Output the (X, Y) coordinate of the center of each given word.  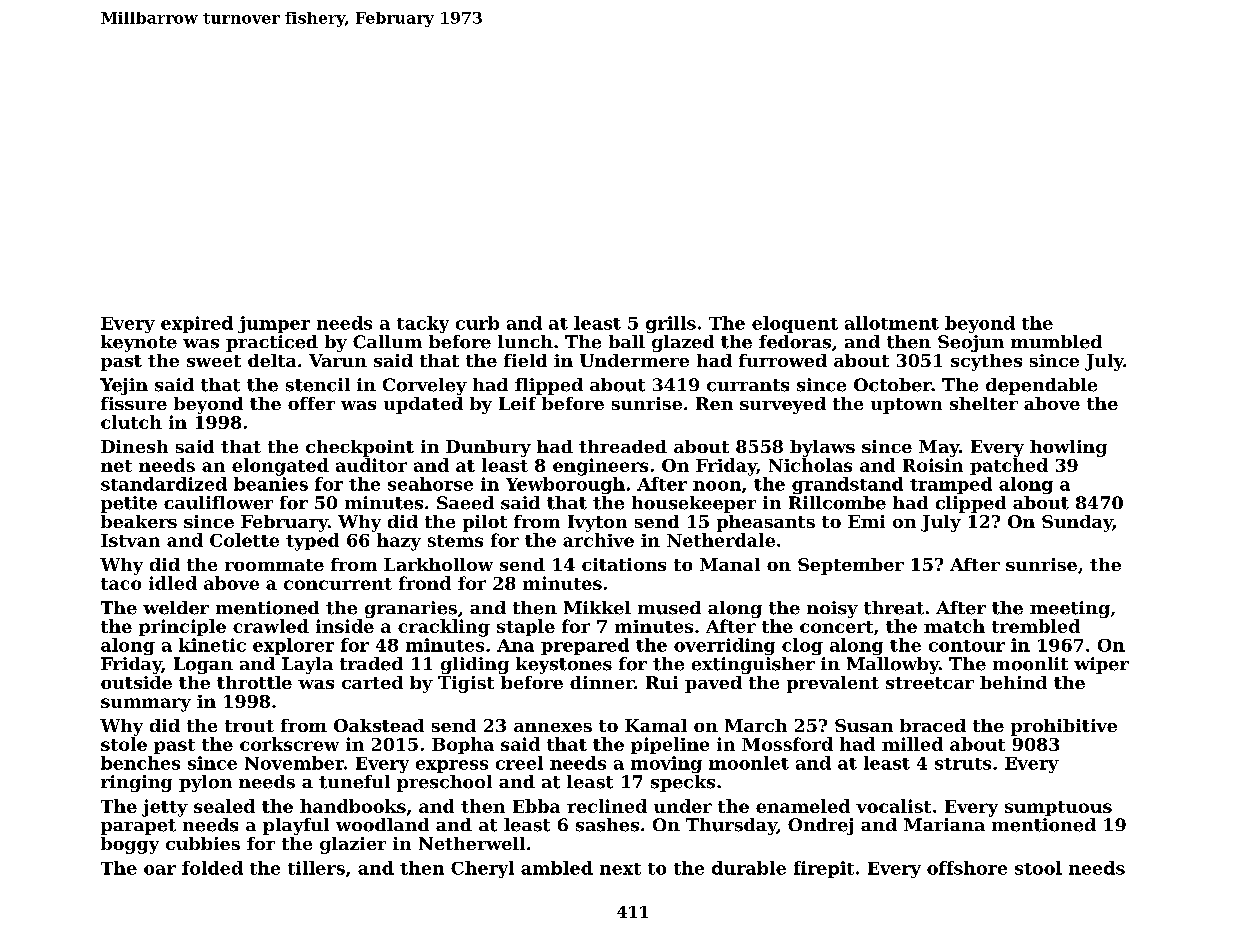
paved (713, 684)
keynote (139, 343)
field (525, 360)
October (893, 385)
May (939, 448)
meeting (1070, 609)
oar (160, 870)
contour (967, 646)
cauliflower (218, 503)
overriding (724, 646)
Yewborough (565, 485)
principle (182, 627)
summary (146, 705)
